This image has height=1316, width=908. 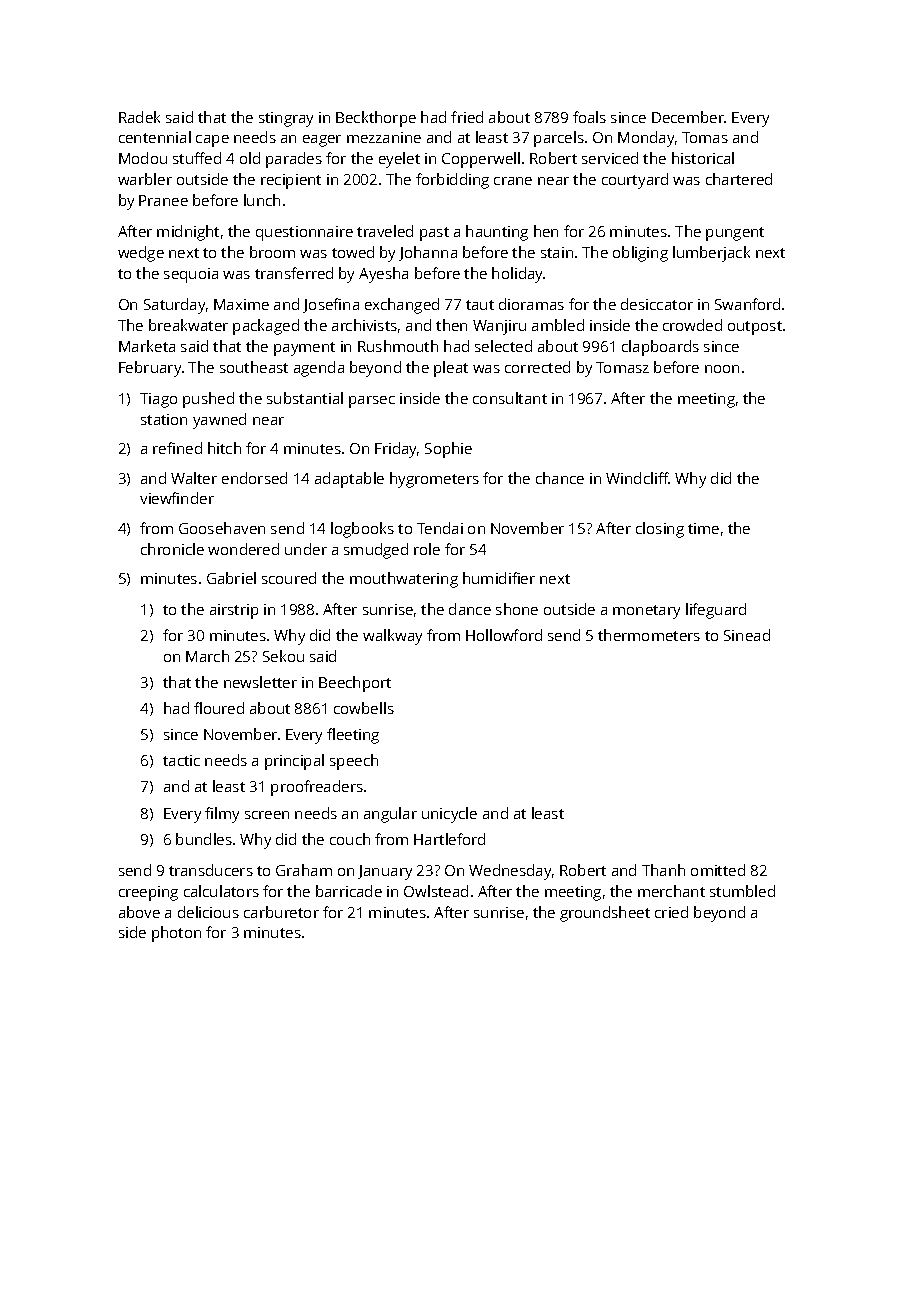 I want to click on smudged, so click(x=376, y=551).
